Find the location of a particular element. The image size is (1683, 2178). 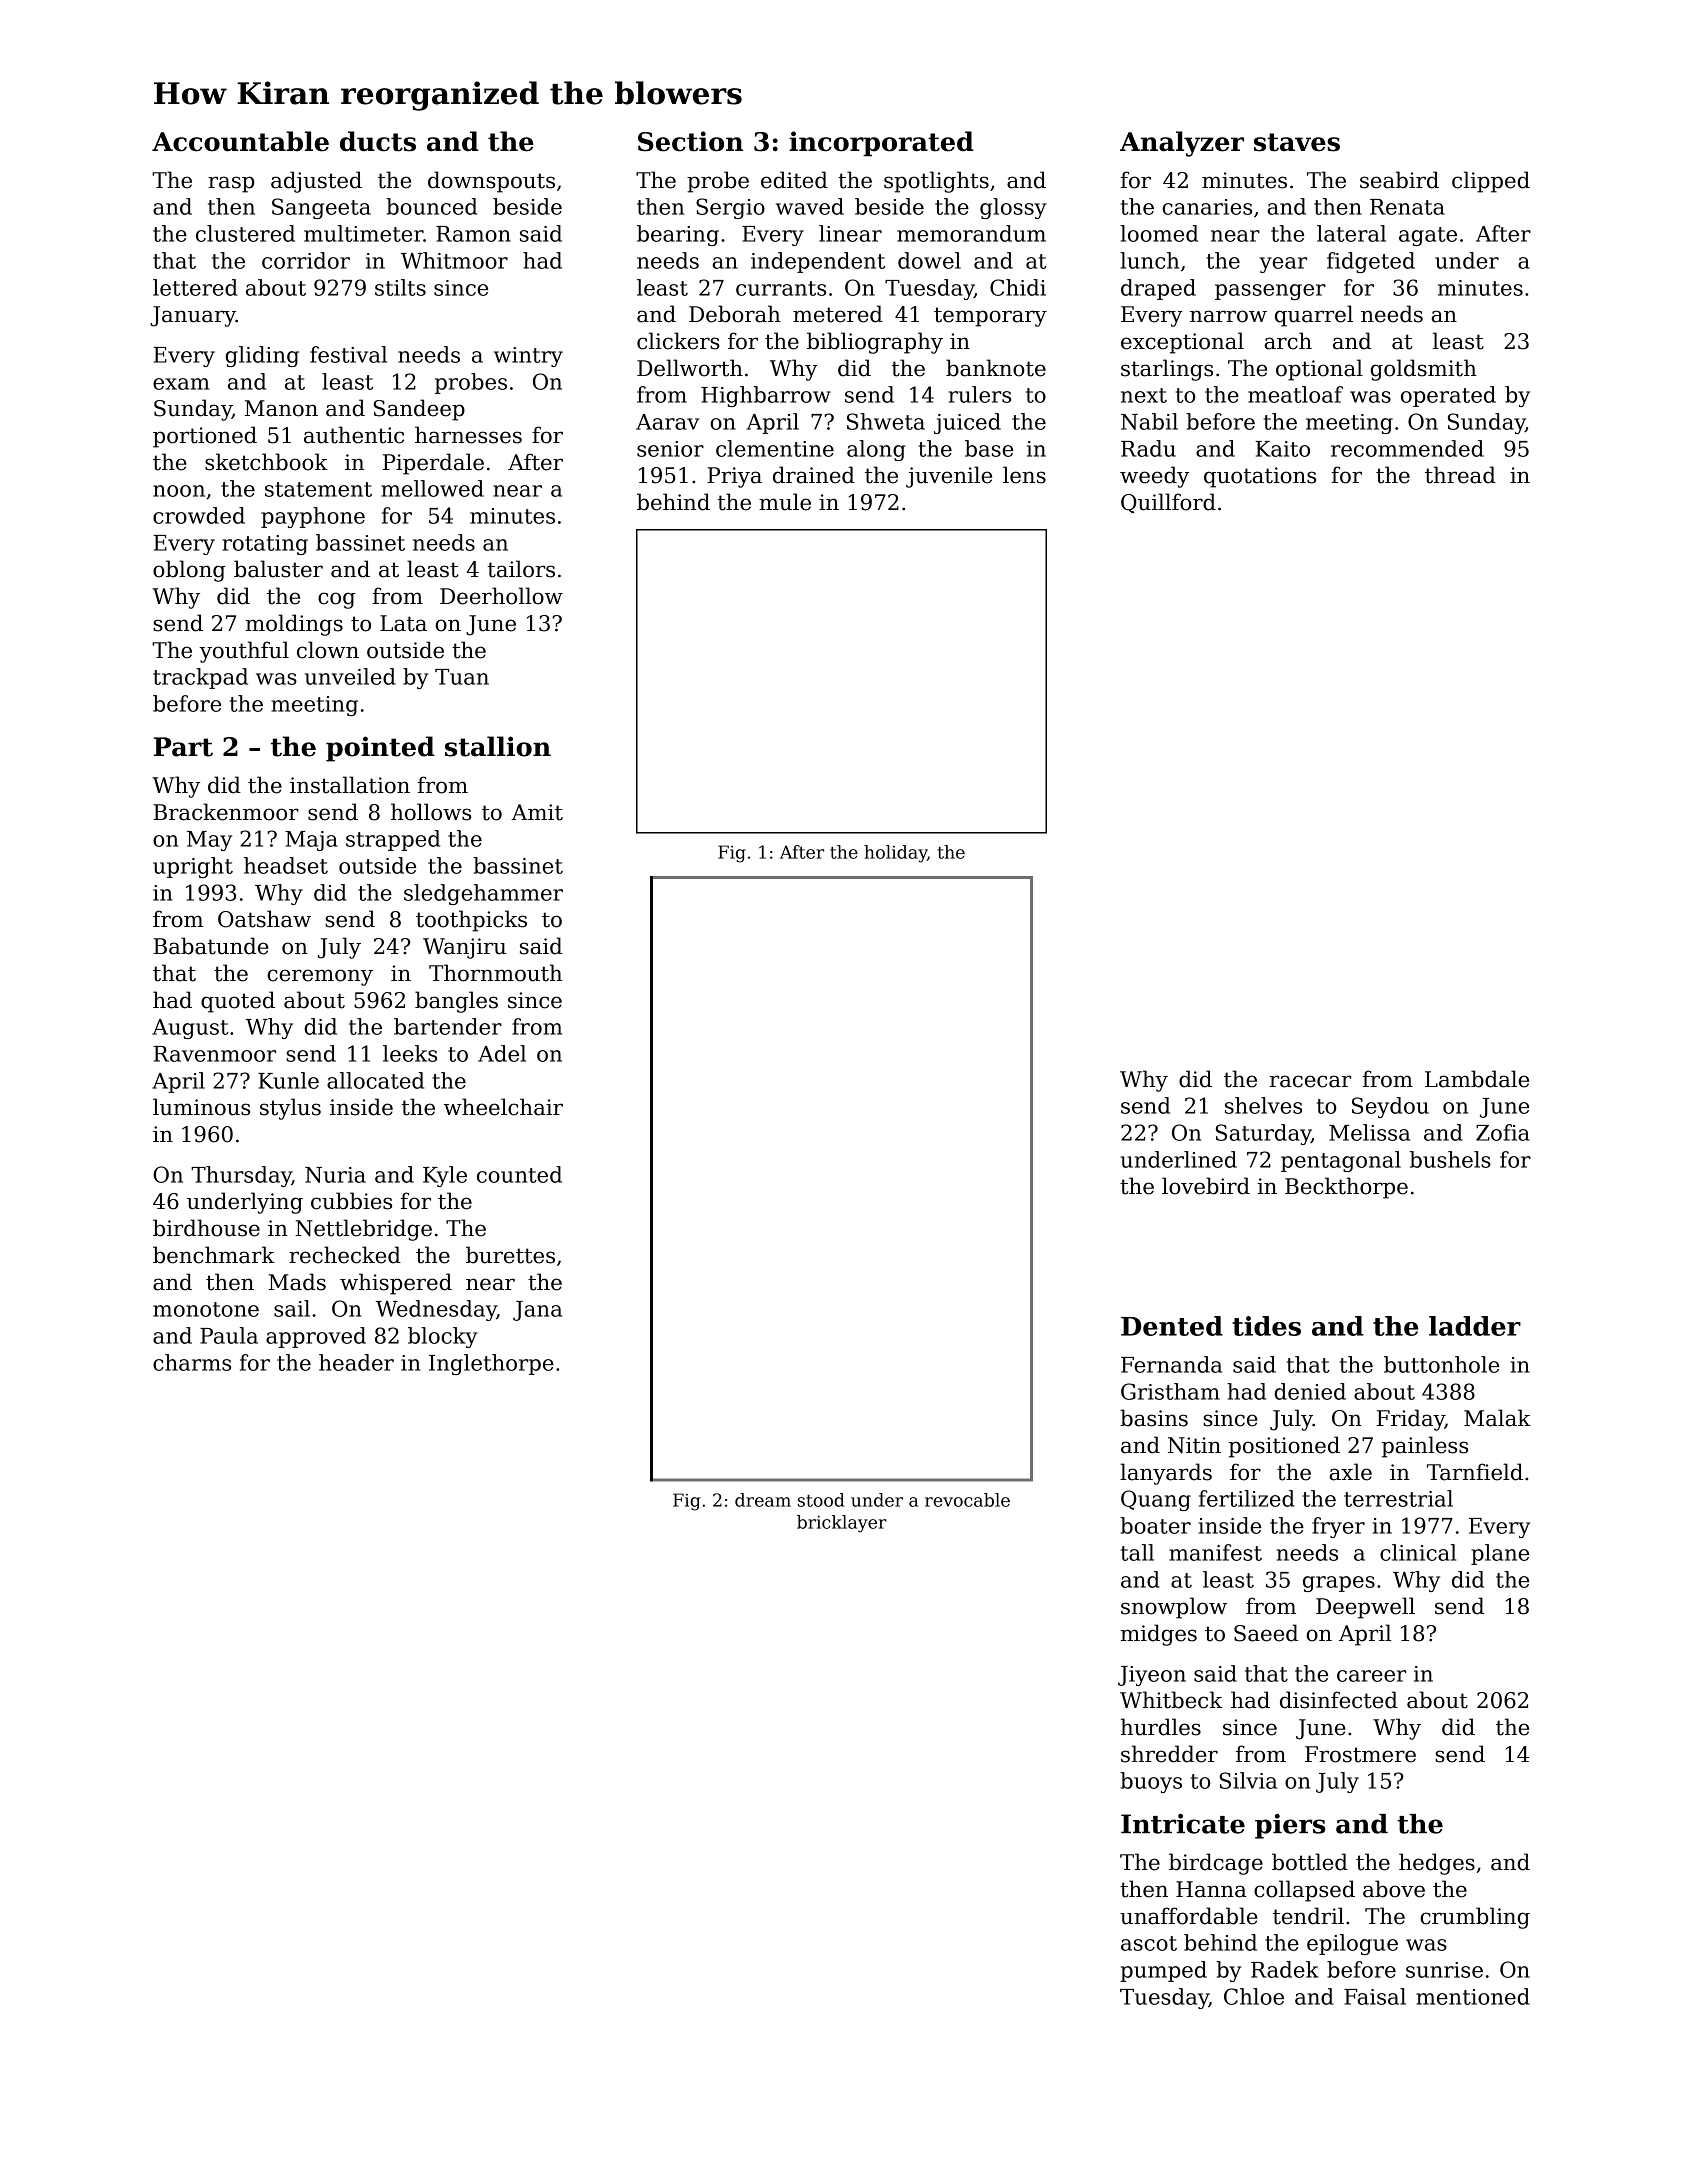

quoted is located at coordinates (238, 1002).
